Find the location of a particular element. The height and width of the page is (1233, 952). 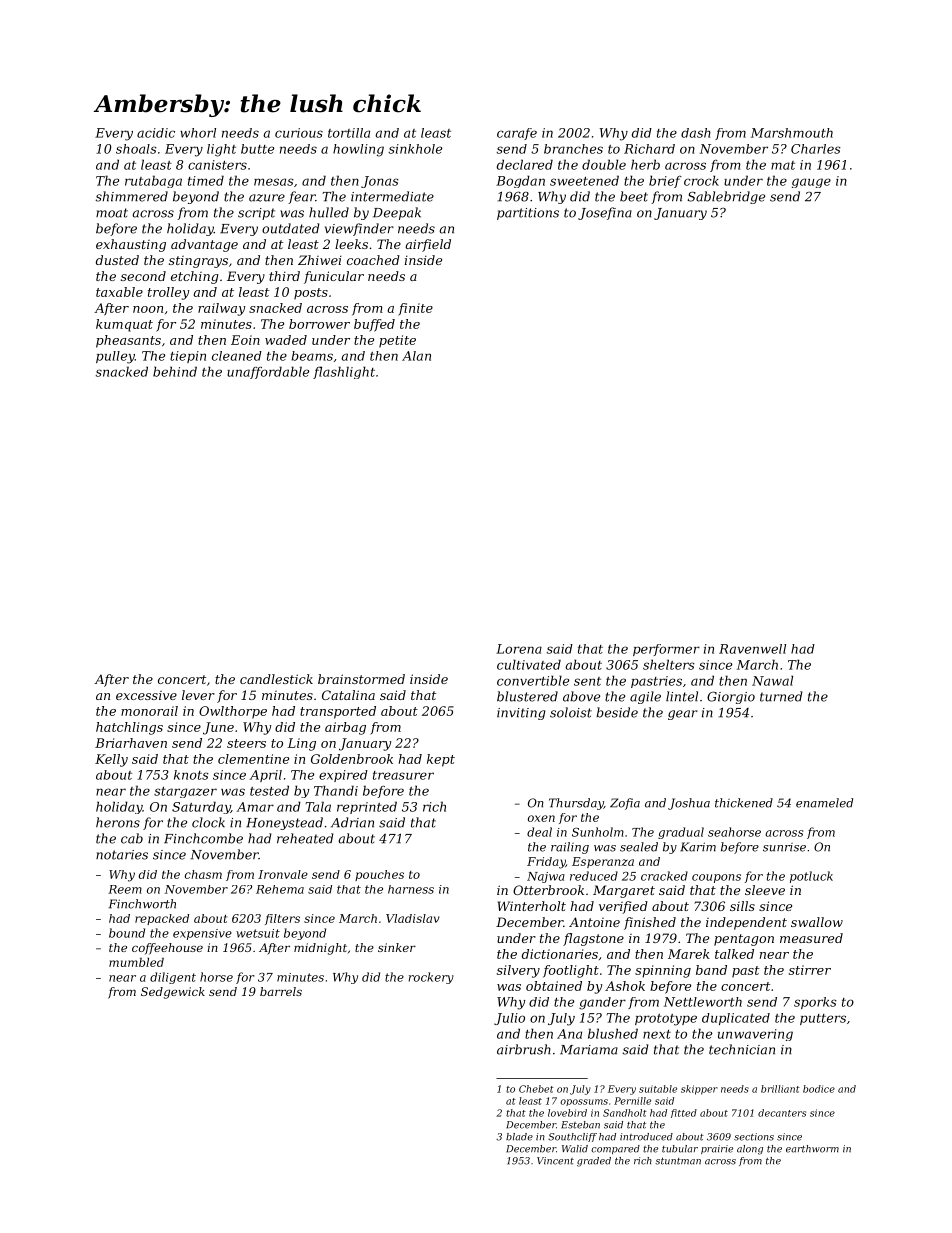

stuntman is located at coordinates (678, 1161).
